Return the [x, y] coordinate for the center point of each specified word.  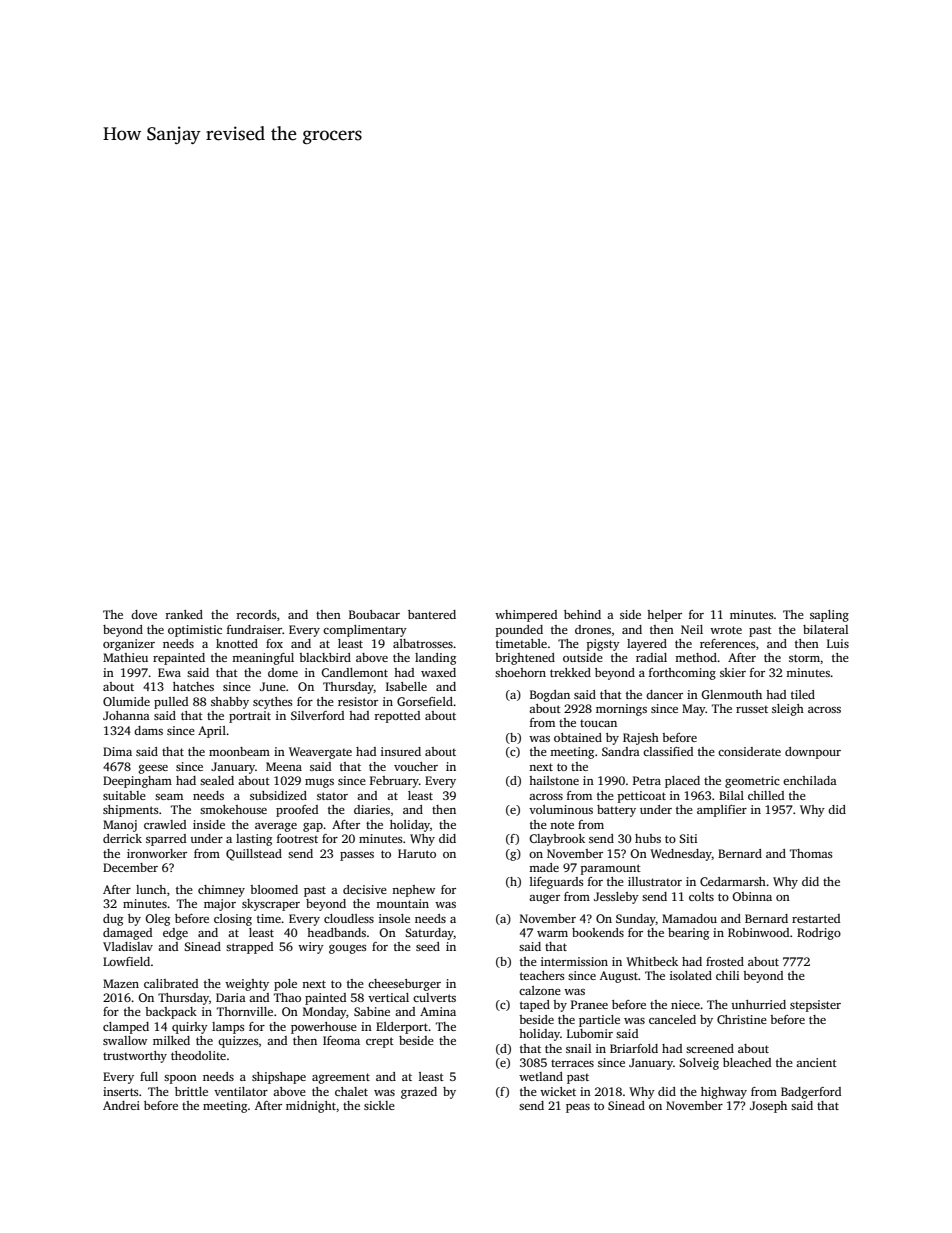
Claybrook [557, 840]
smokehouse [233, 809]
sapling [829, 616]
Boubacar [374, 614]
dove [144, 614]
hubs [648, 838]
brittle [191, 1091]
